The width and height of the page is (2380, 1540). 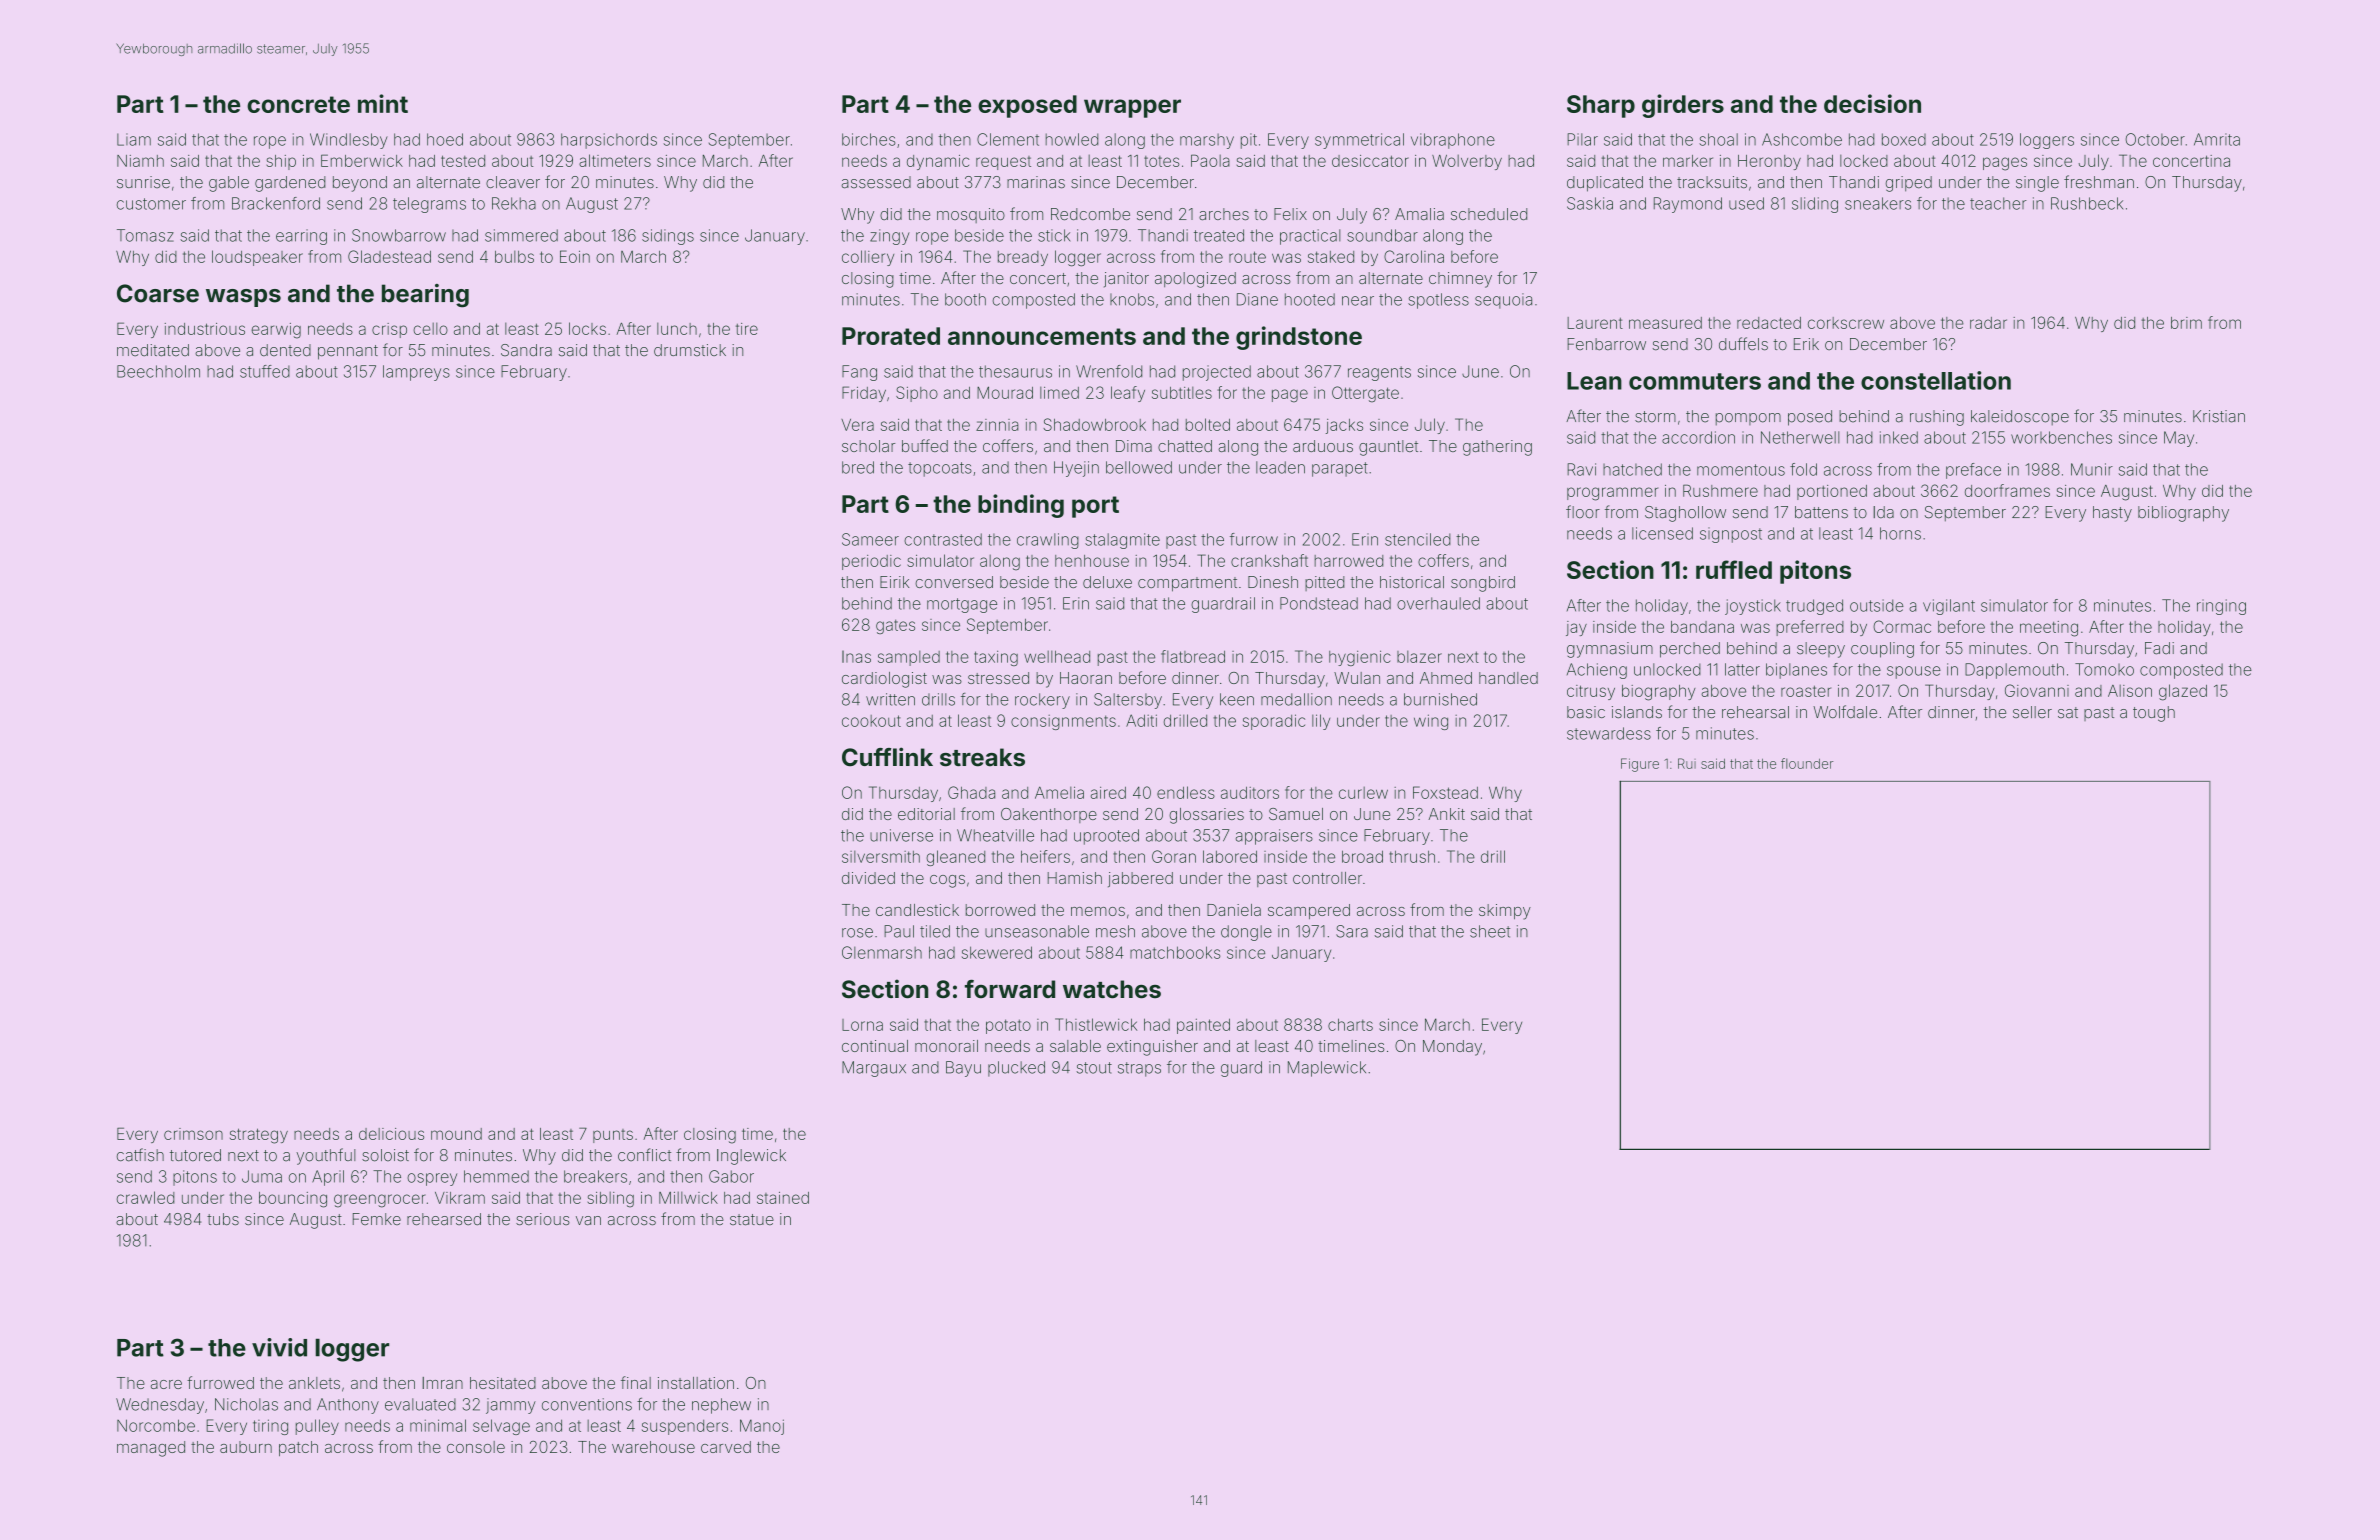 I want to click on final, so click(x=636, y=1382).
